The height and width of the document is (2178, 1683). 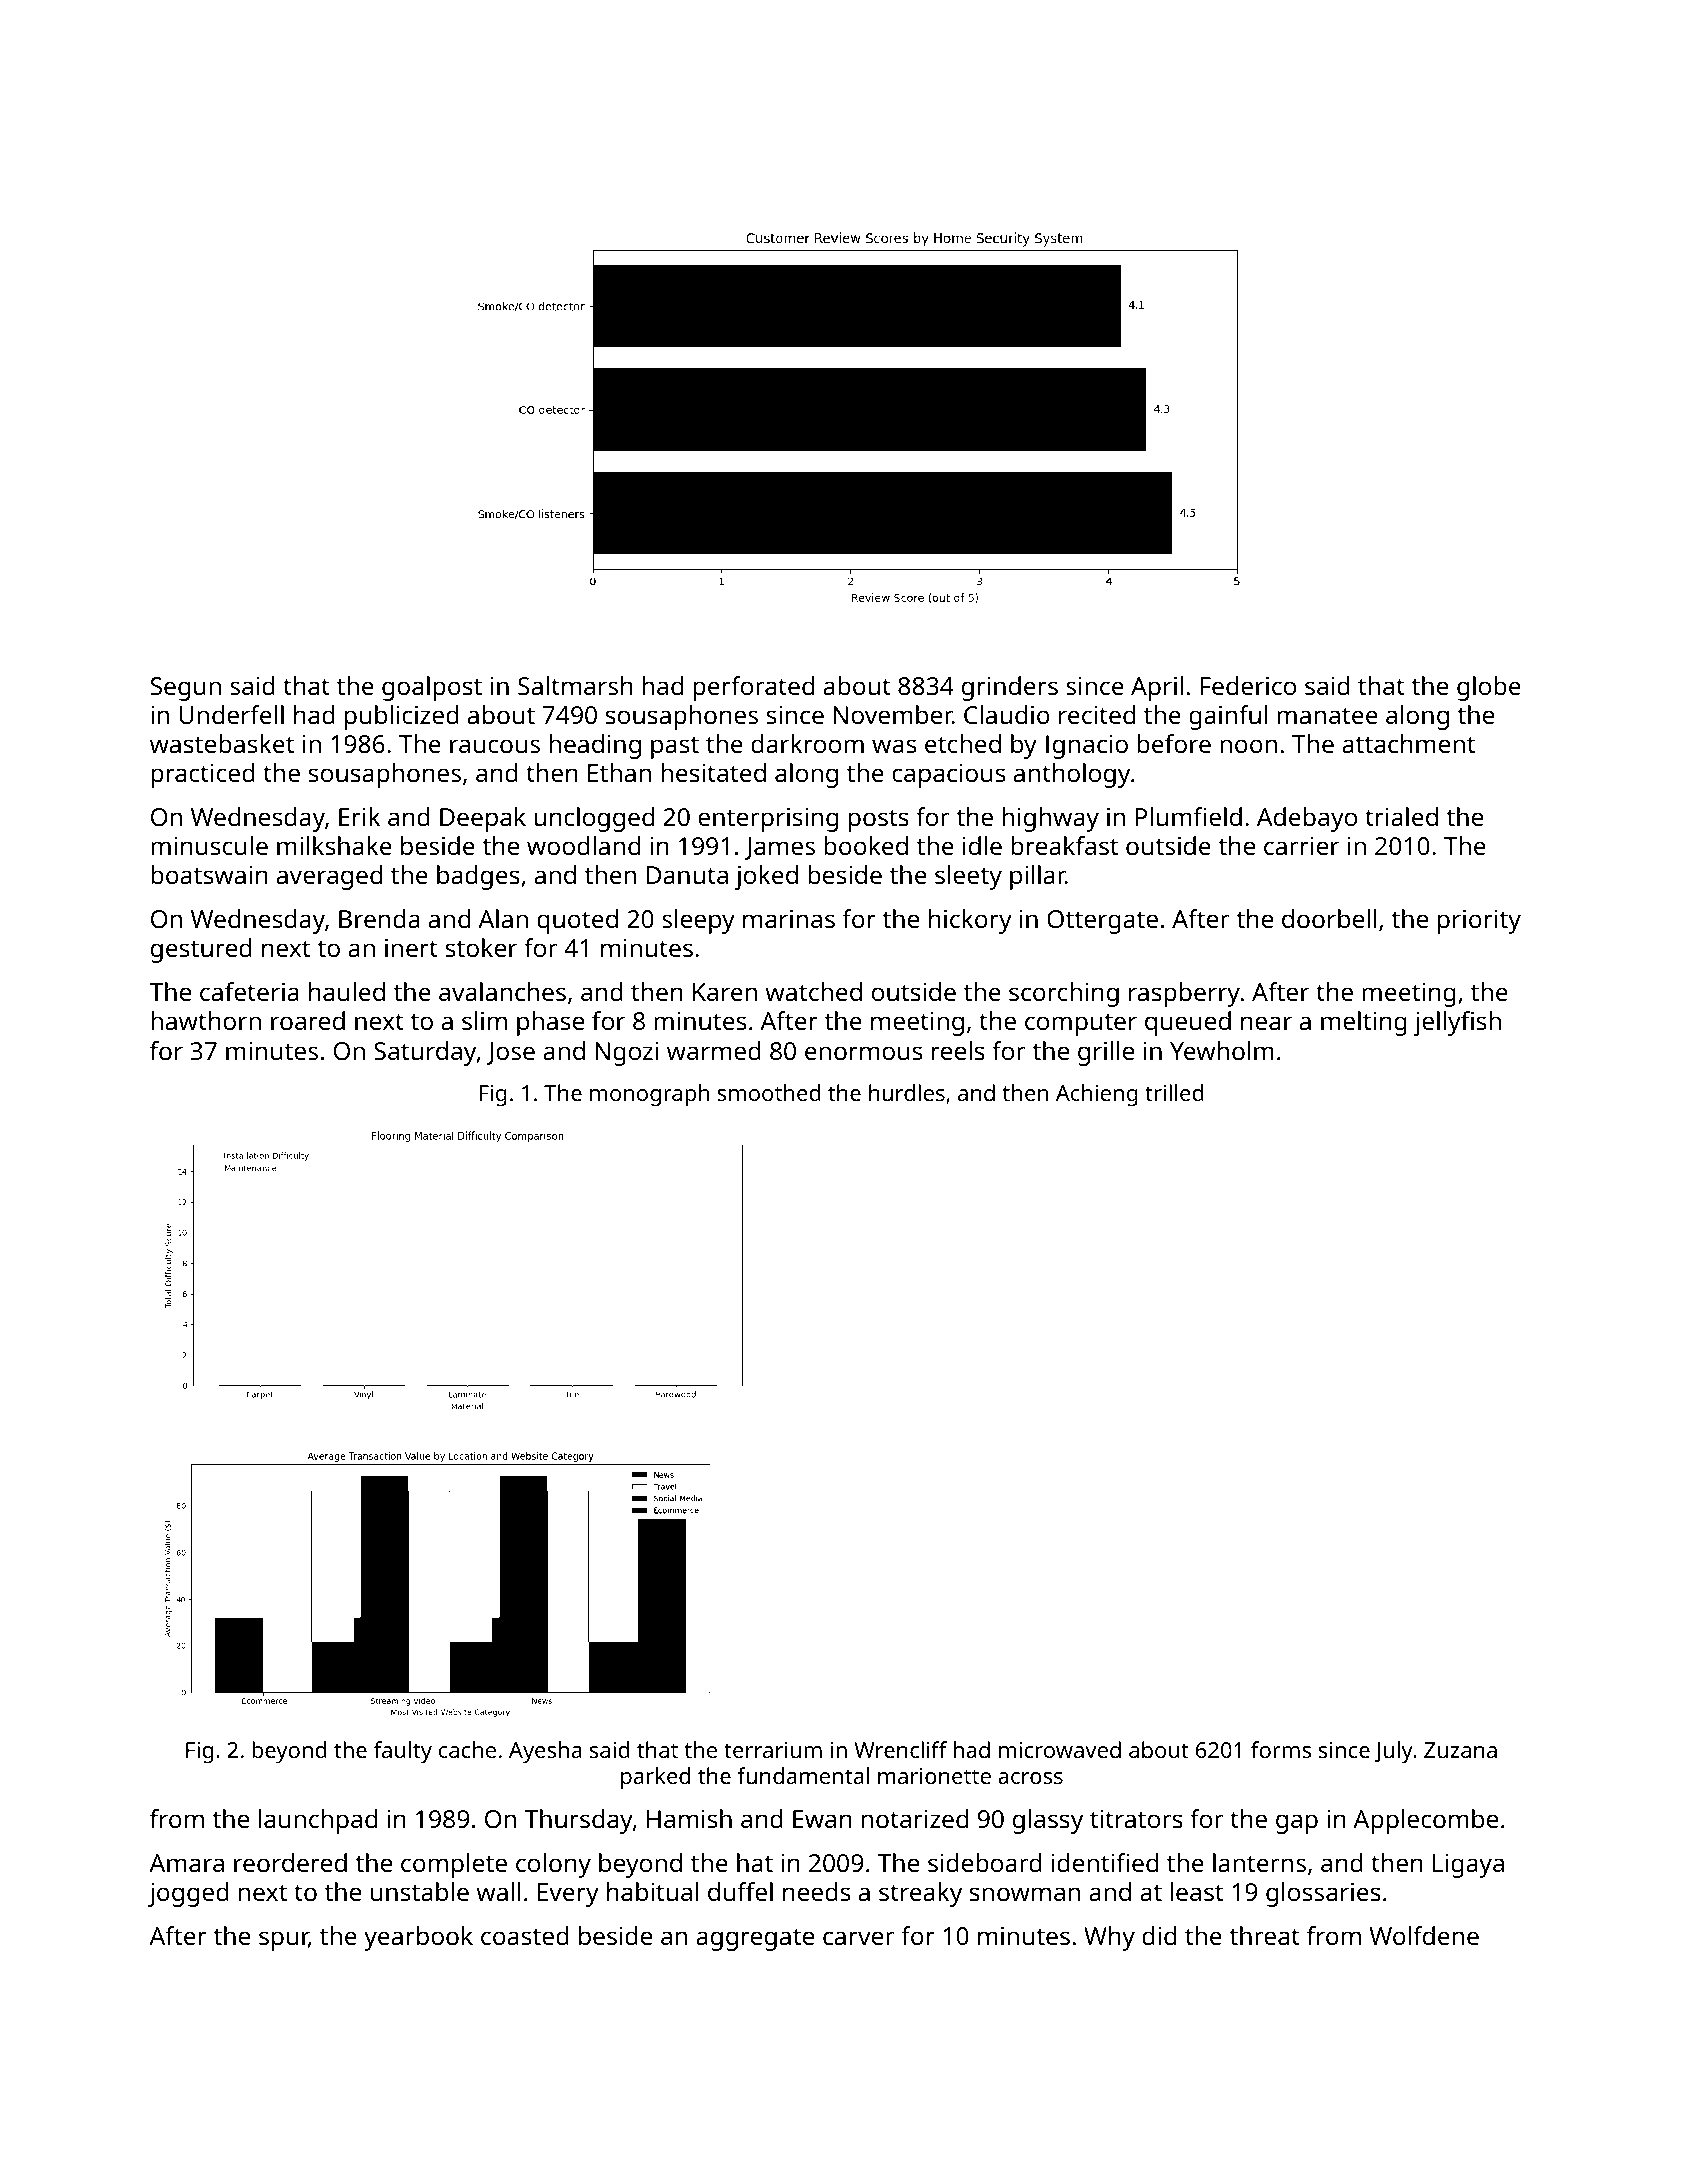 I want to click on melting, so click(x=1364, y=1023).
